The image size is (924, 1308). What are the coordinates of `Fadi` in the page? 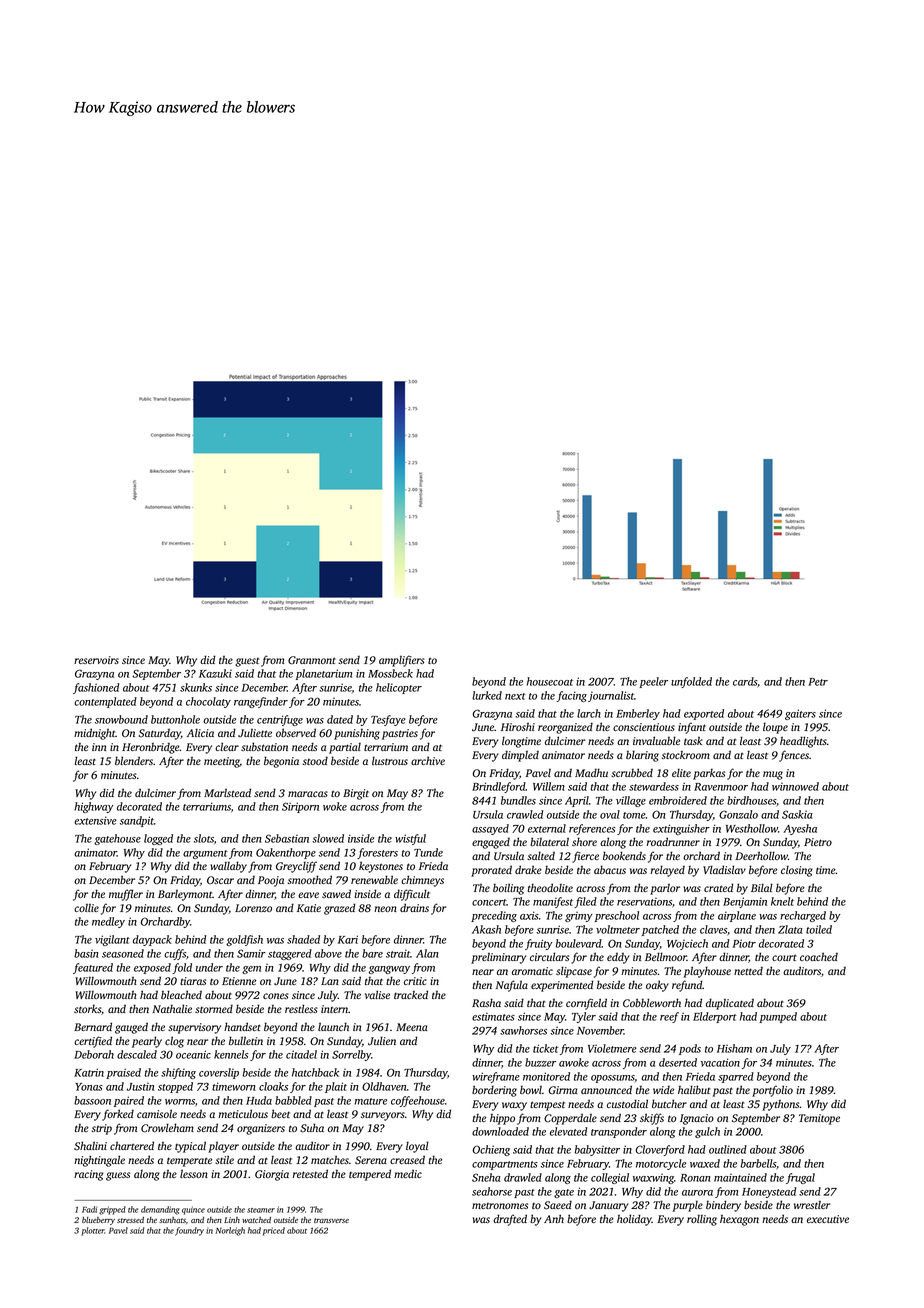 It's located at (89, 1209).
